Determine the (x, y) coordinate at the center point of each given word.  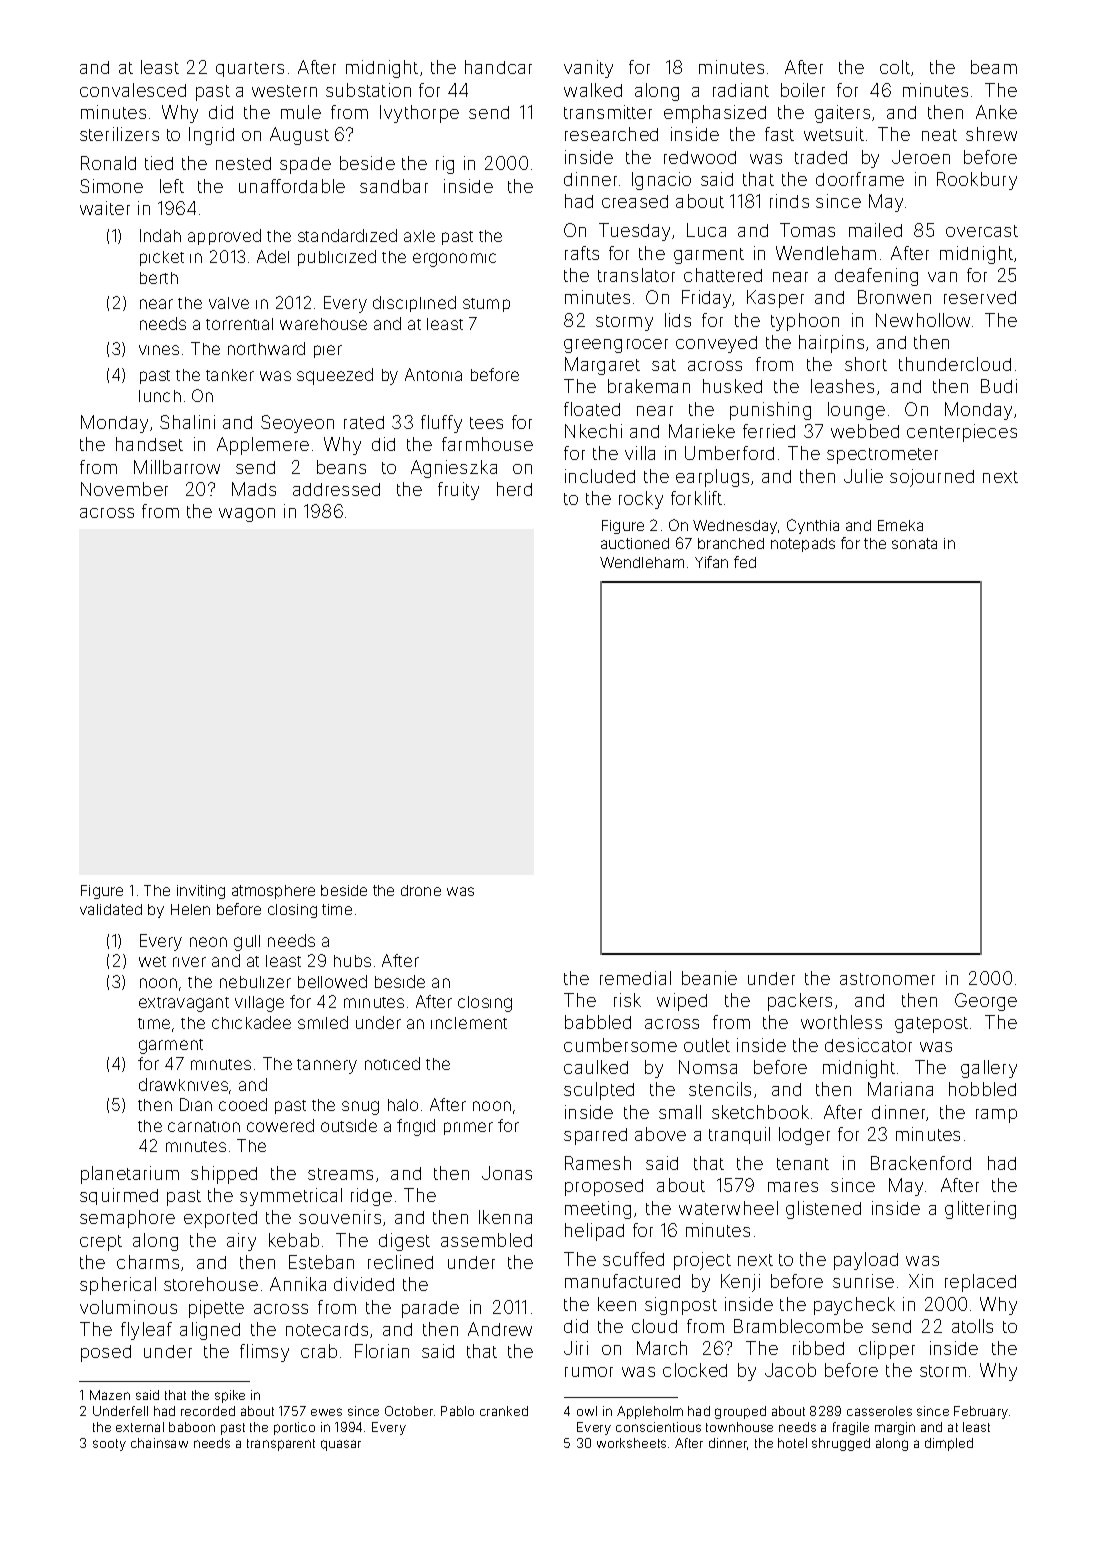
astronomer (887, 979)
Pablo (457, 1411)
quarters (250, 69)
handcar (498, 67)
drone (421, 890)
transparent (281, 1445)
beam (994, 67)
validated (111, 909)
